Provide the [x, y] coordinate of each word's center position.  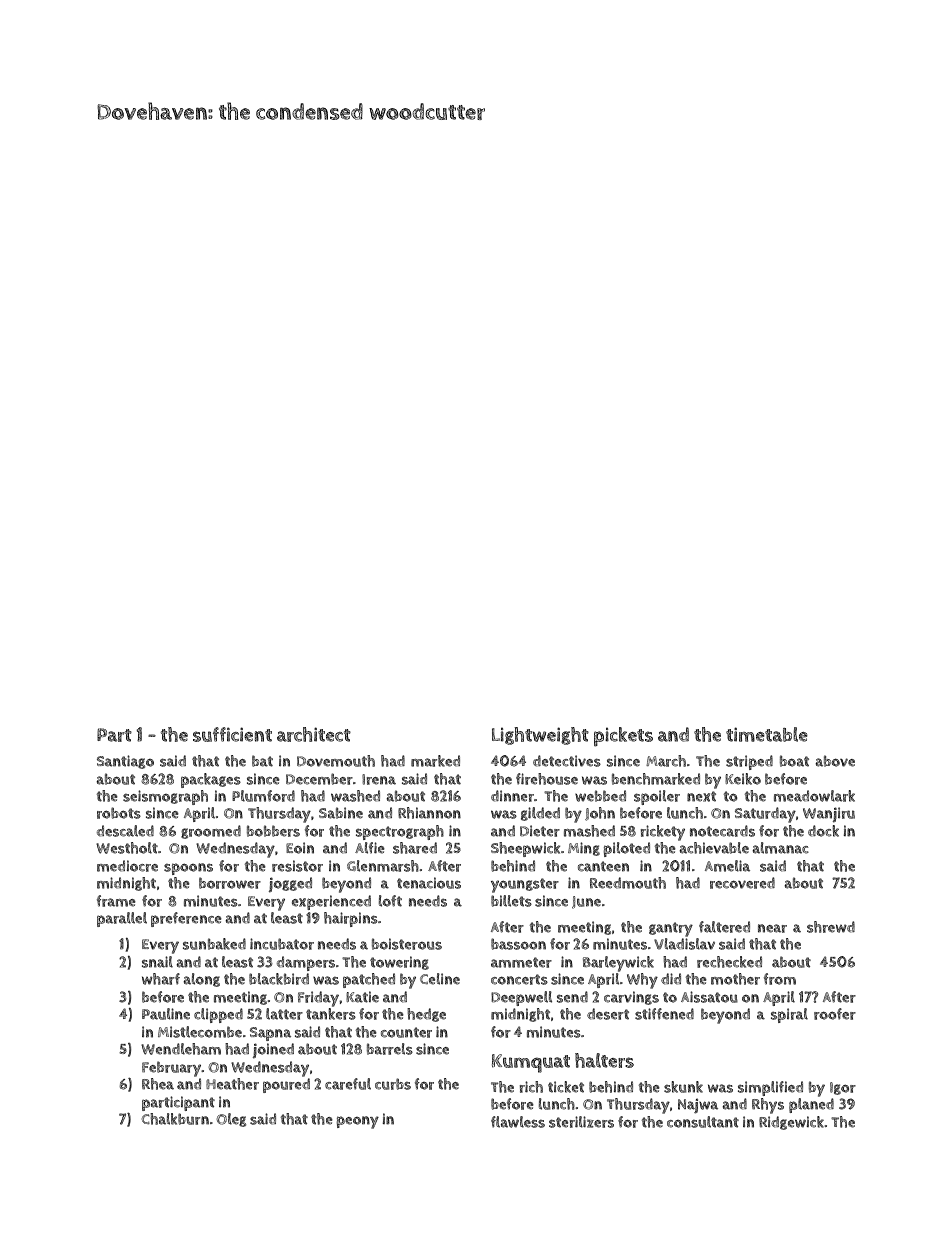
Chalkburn [175, 1119]
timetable [767, 734]
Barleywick [618, 964]
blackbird [279, 979]
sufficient [232, 734]
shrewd [831, 927]
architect [314, 734]
